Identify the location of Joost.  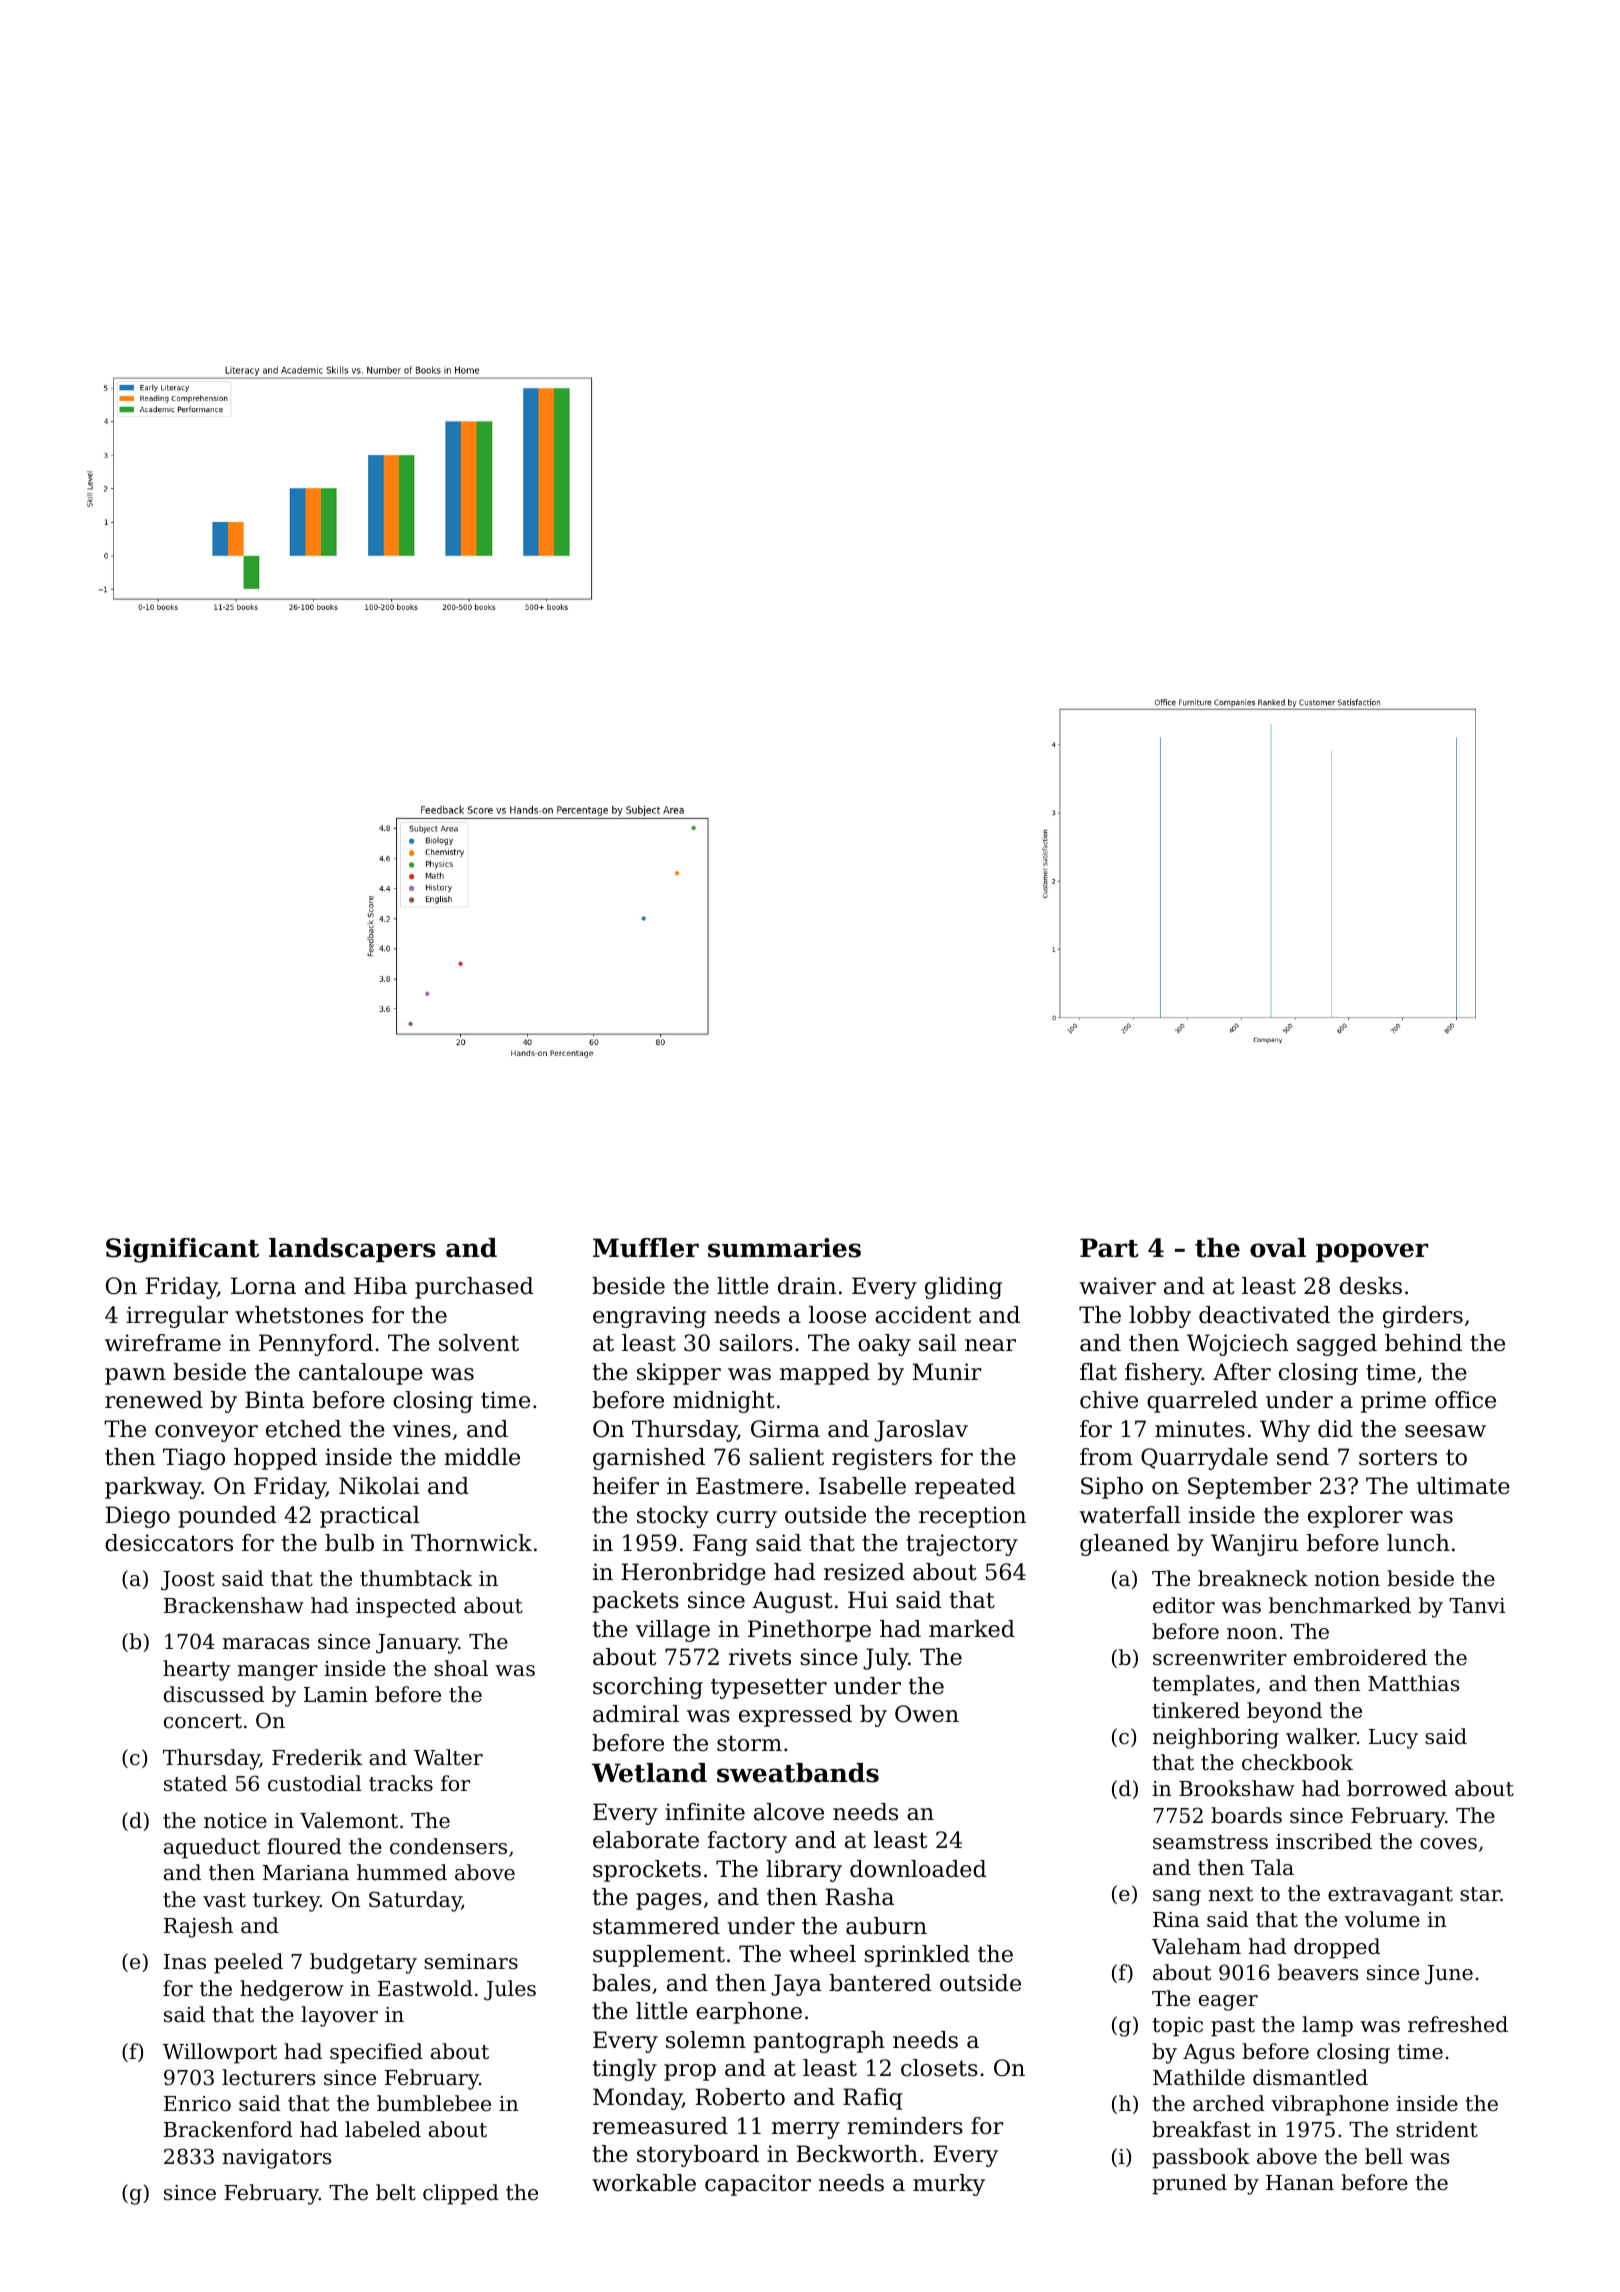
(188, 1581).
